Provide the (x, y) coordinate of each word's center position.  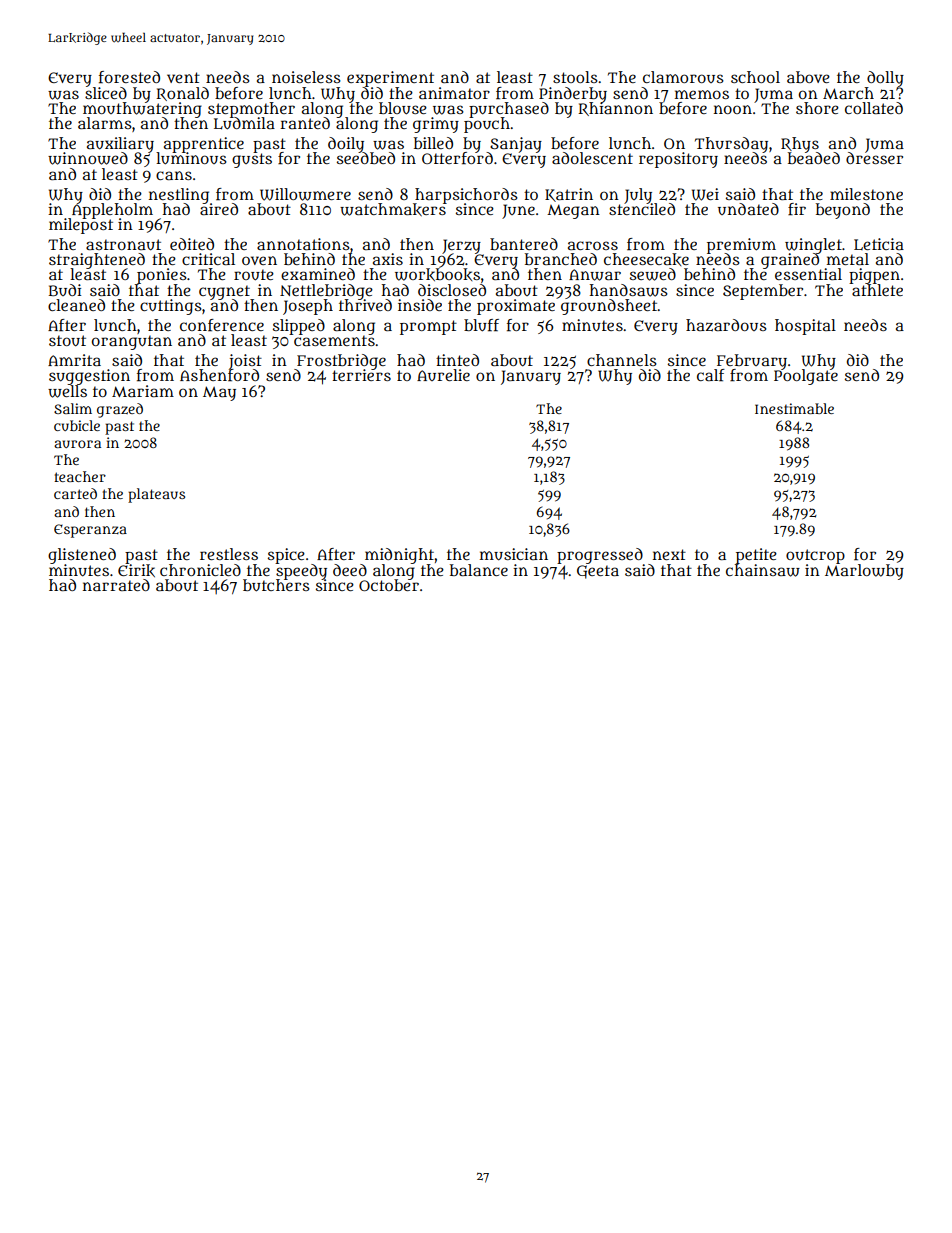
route (254, 275)
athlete (877, 290)
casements (334, 340)
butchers (276, 585)
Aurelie (443, 375)
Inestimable (794, 408)
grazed (120, 410)
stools (575, 77)
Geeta (598, 572)
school (755, 77)
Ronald (182, 94)
